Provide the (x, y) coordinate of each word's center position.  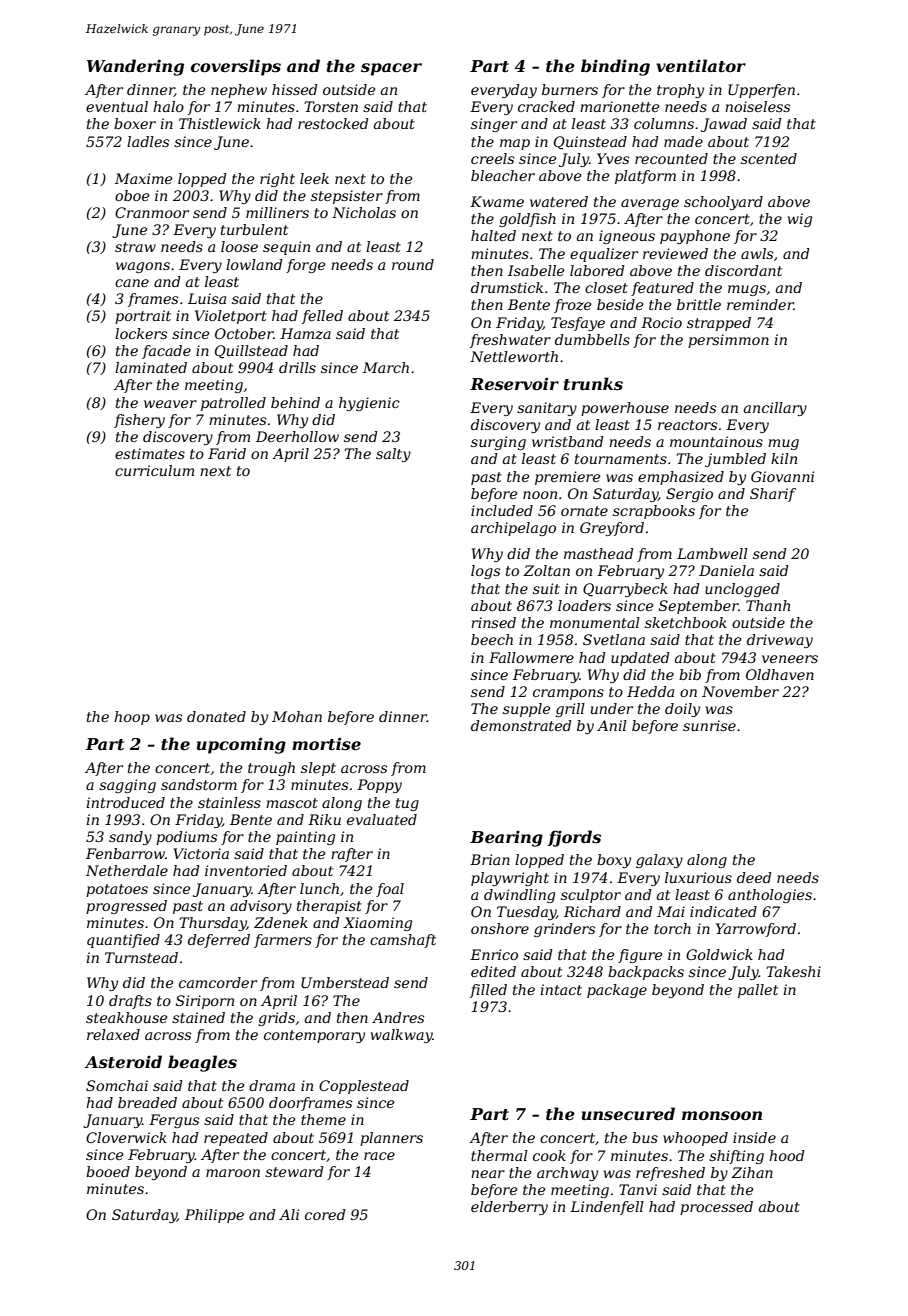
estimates (150, 453)
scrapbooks (654, 512)
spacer (391, 69)
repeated (236, 1139)
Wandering (135, 67)
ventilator (701, 65)
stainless (229, 802)
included (502, 510)
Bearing (506, 839)
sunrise (709, 725)
